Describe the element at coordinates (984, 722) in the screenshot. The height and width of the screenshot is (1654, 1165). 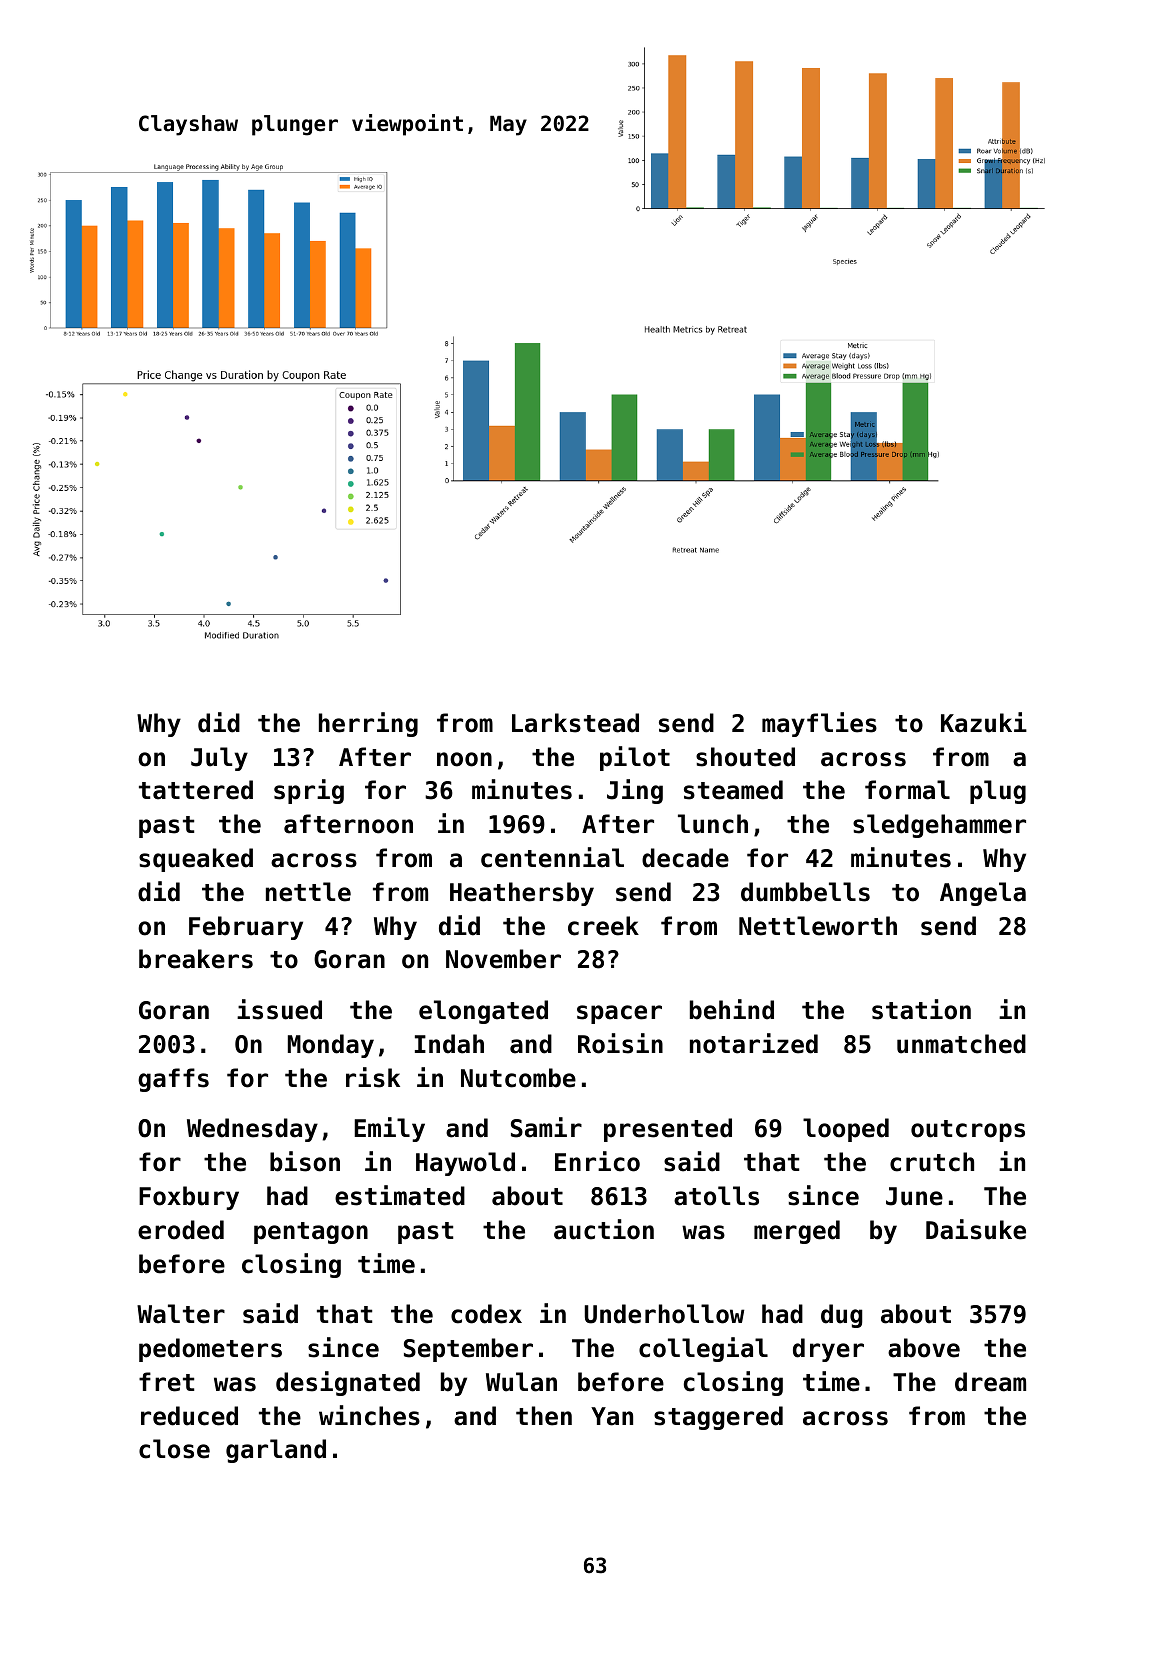
I see `Kazuki` at that location.
